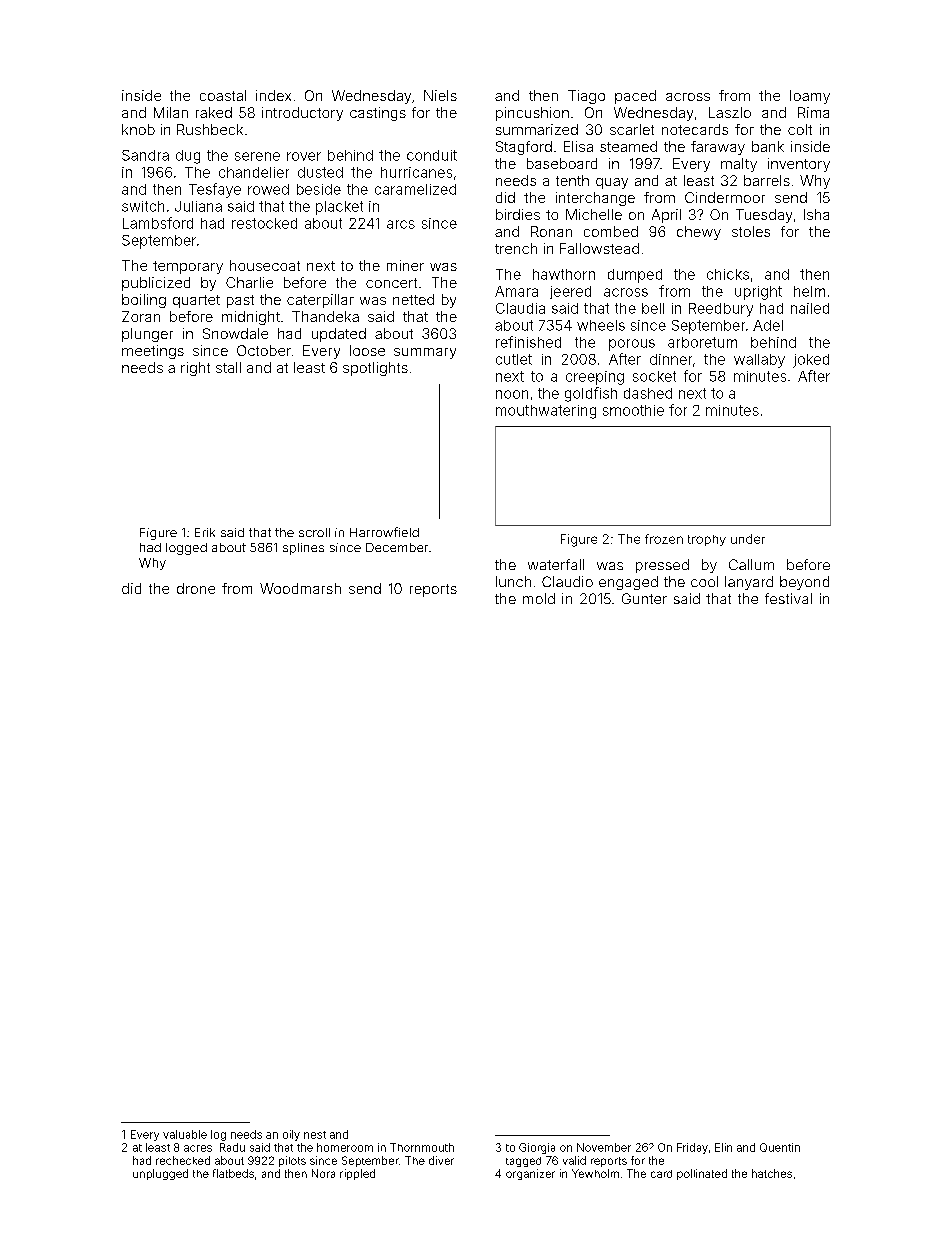 The height and width of the screenshot is (1233, 952). What do you see at coordinates (375, 369) in the screenshot?
I see `spotlights` at bounding box center [375, 369].
